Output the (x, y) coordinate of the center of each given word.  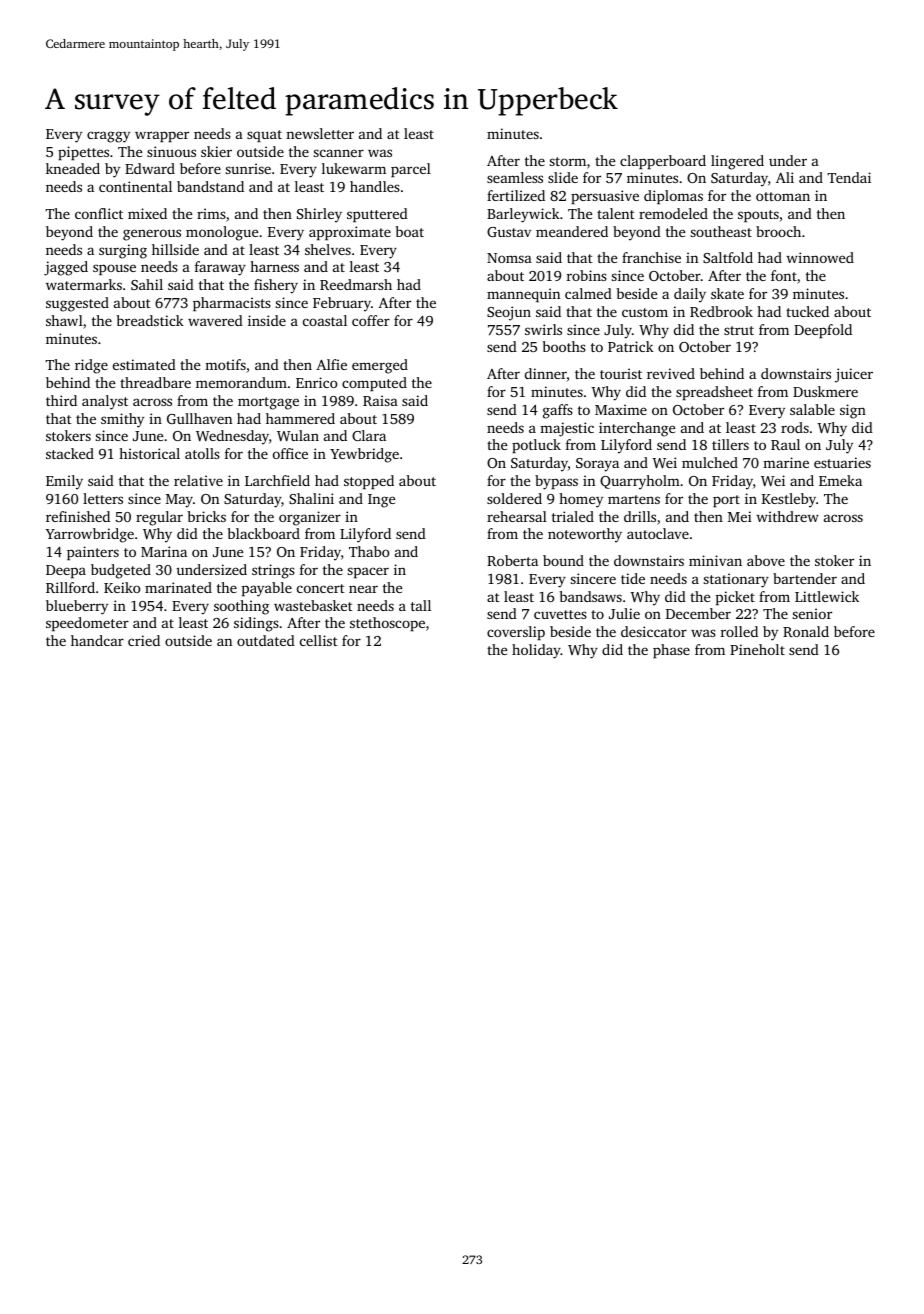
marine (786, 462)
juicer (854, 375)
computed (374, 384)
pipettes (83, 153)
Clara (369, 435)
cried (144, 640)
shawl (64, 320)
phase (671, 651)
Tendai (849, 177)
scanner (339, 153)
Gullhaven (199, 418)
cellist (319, 640)
